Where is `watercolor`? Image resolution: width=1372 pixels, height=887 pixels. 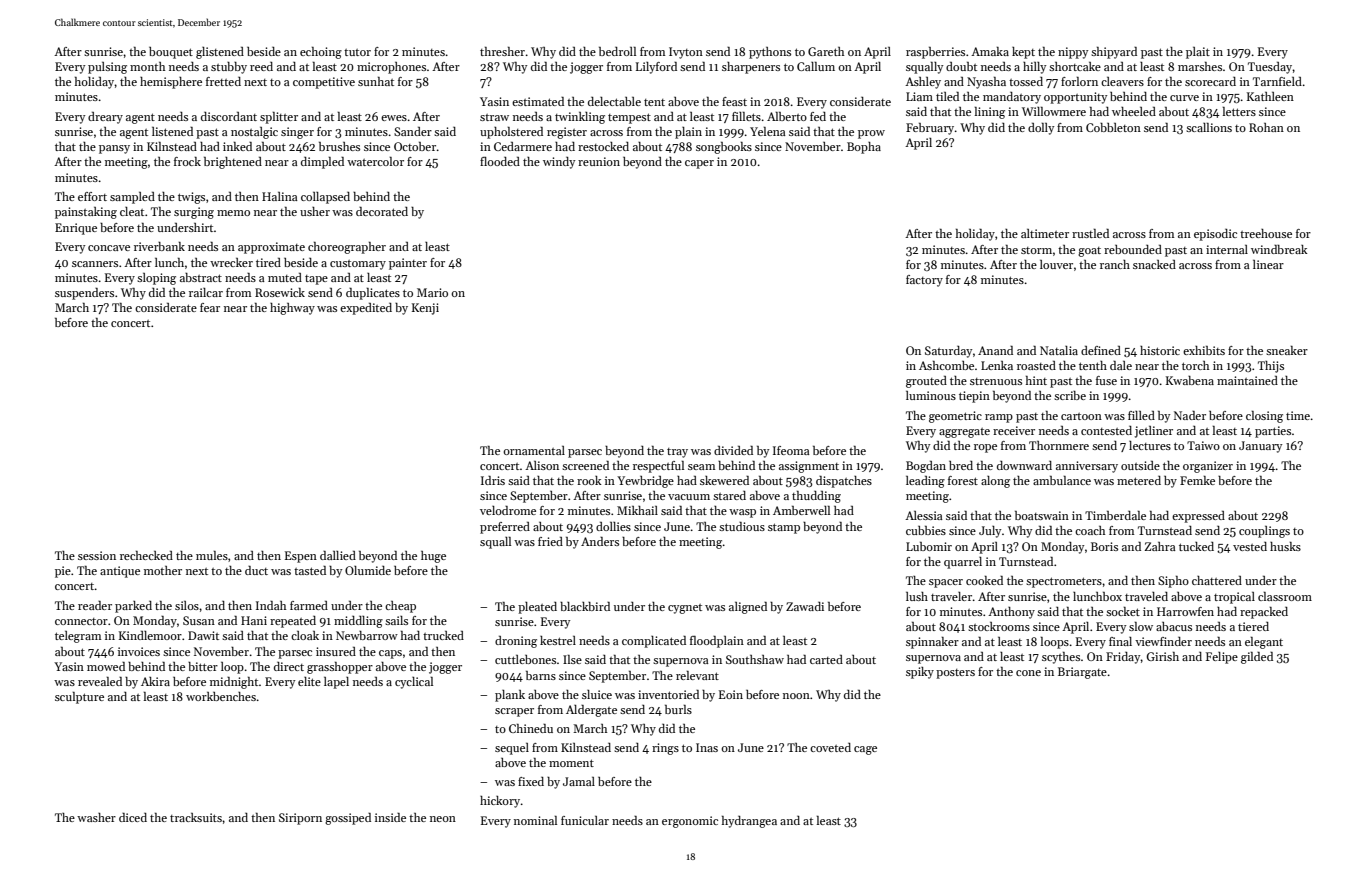 watercolor is located at coordinates (375, 161).
